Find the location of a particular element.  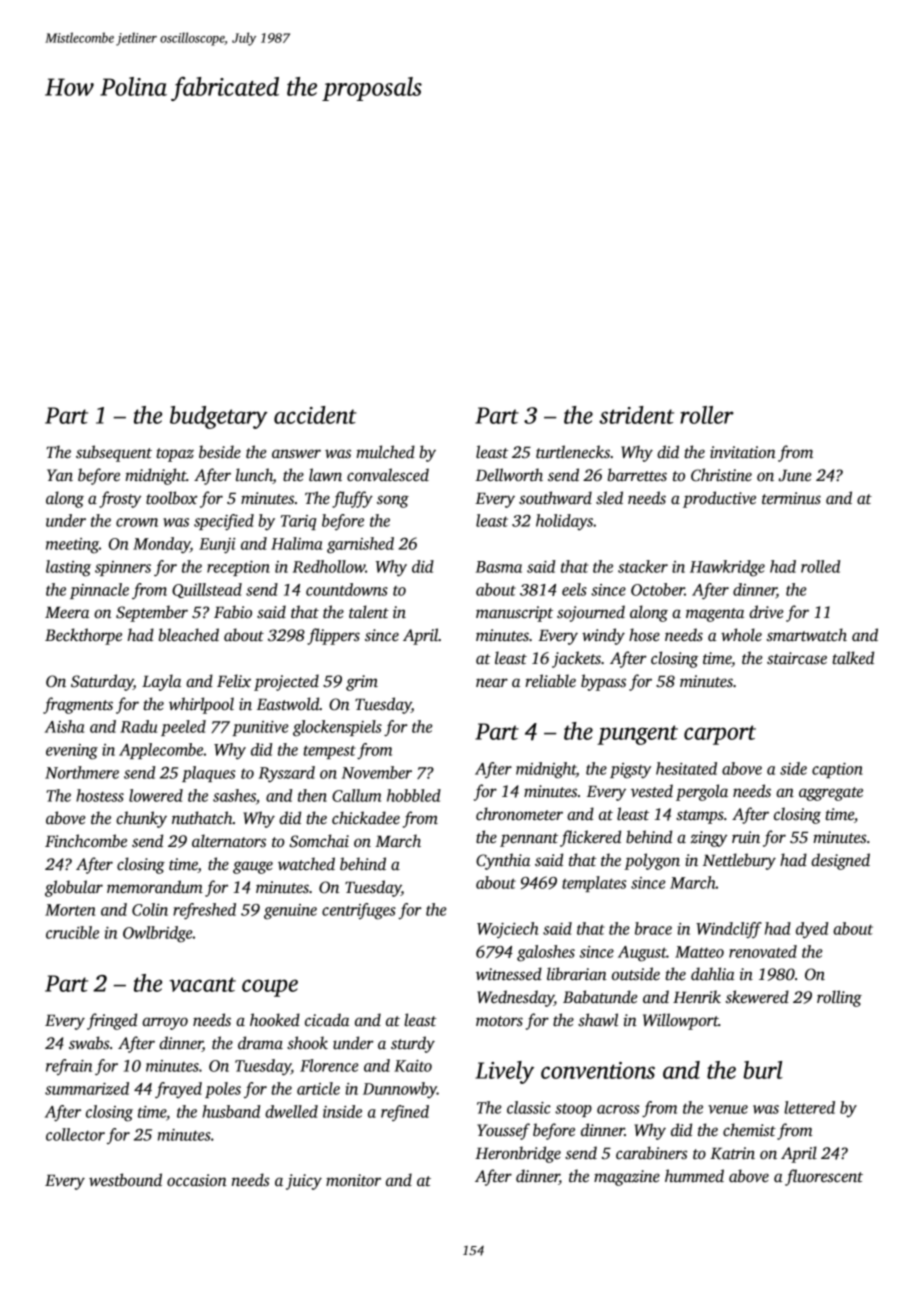

Willowport is located at coordinates (681, 1021).
